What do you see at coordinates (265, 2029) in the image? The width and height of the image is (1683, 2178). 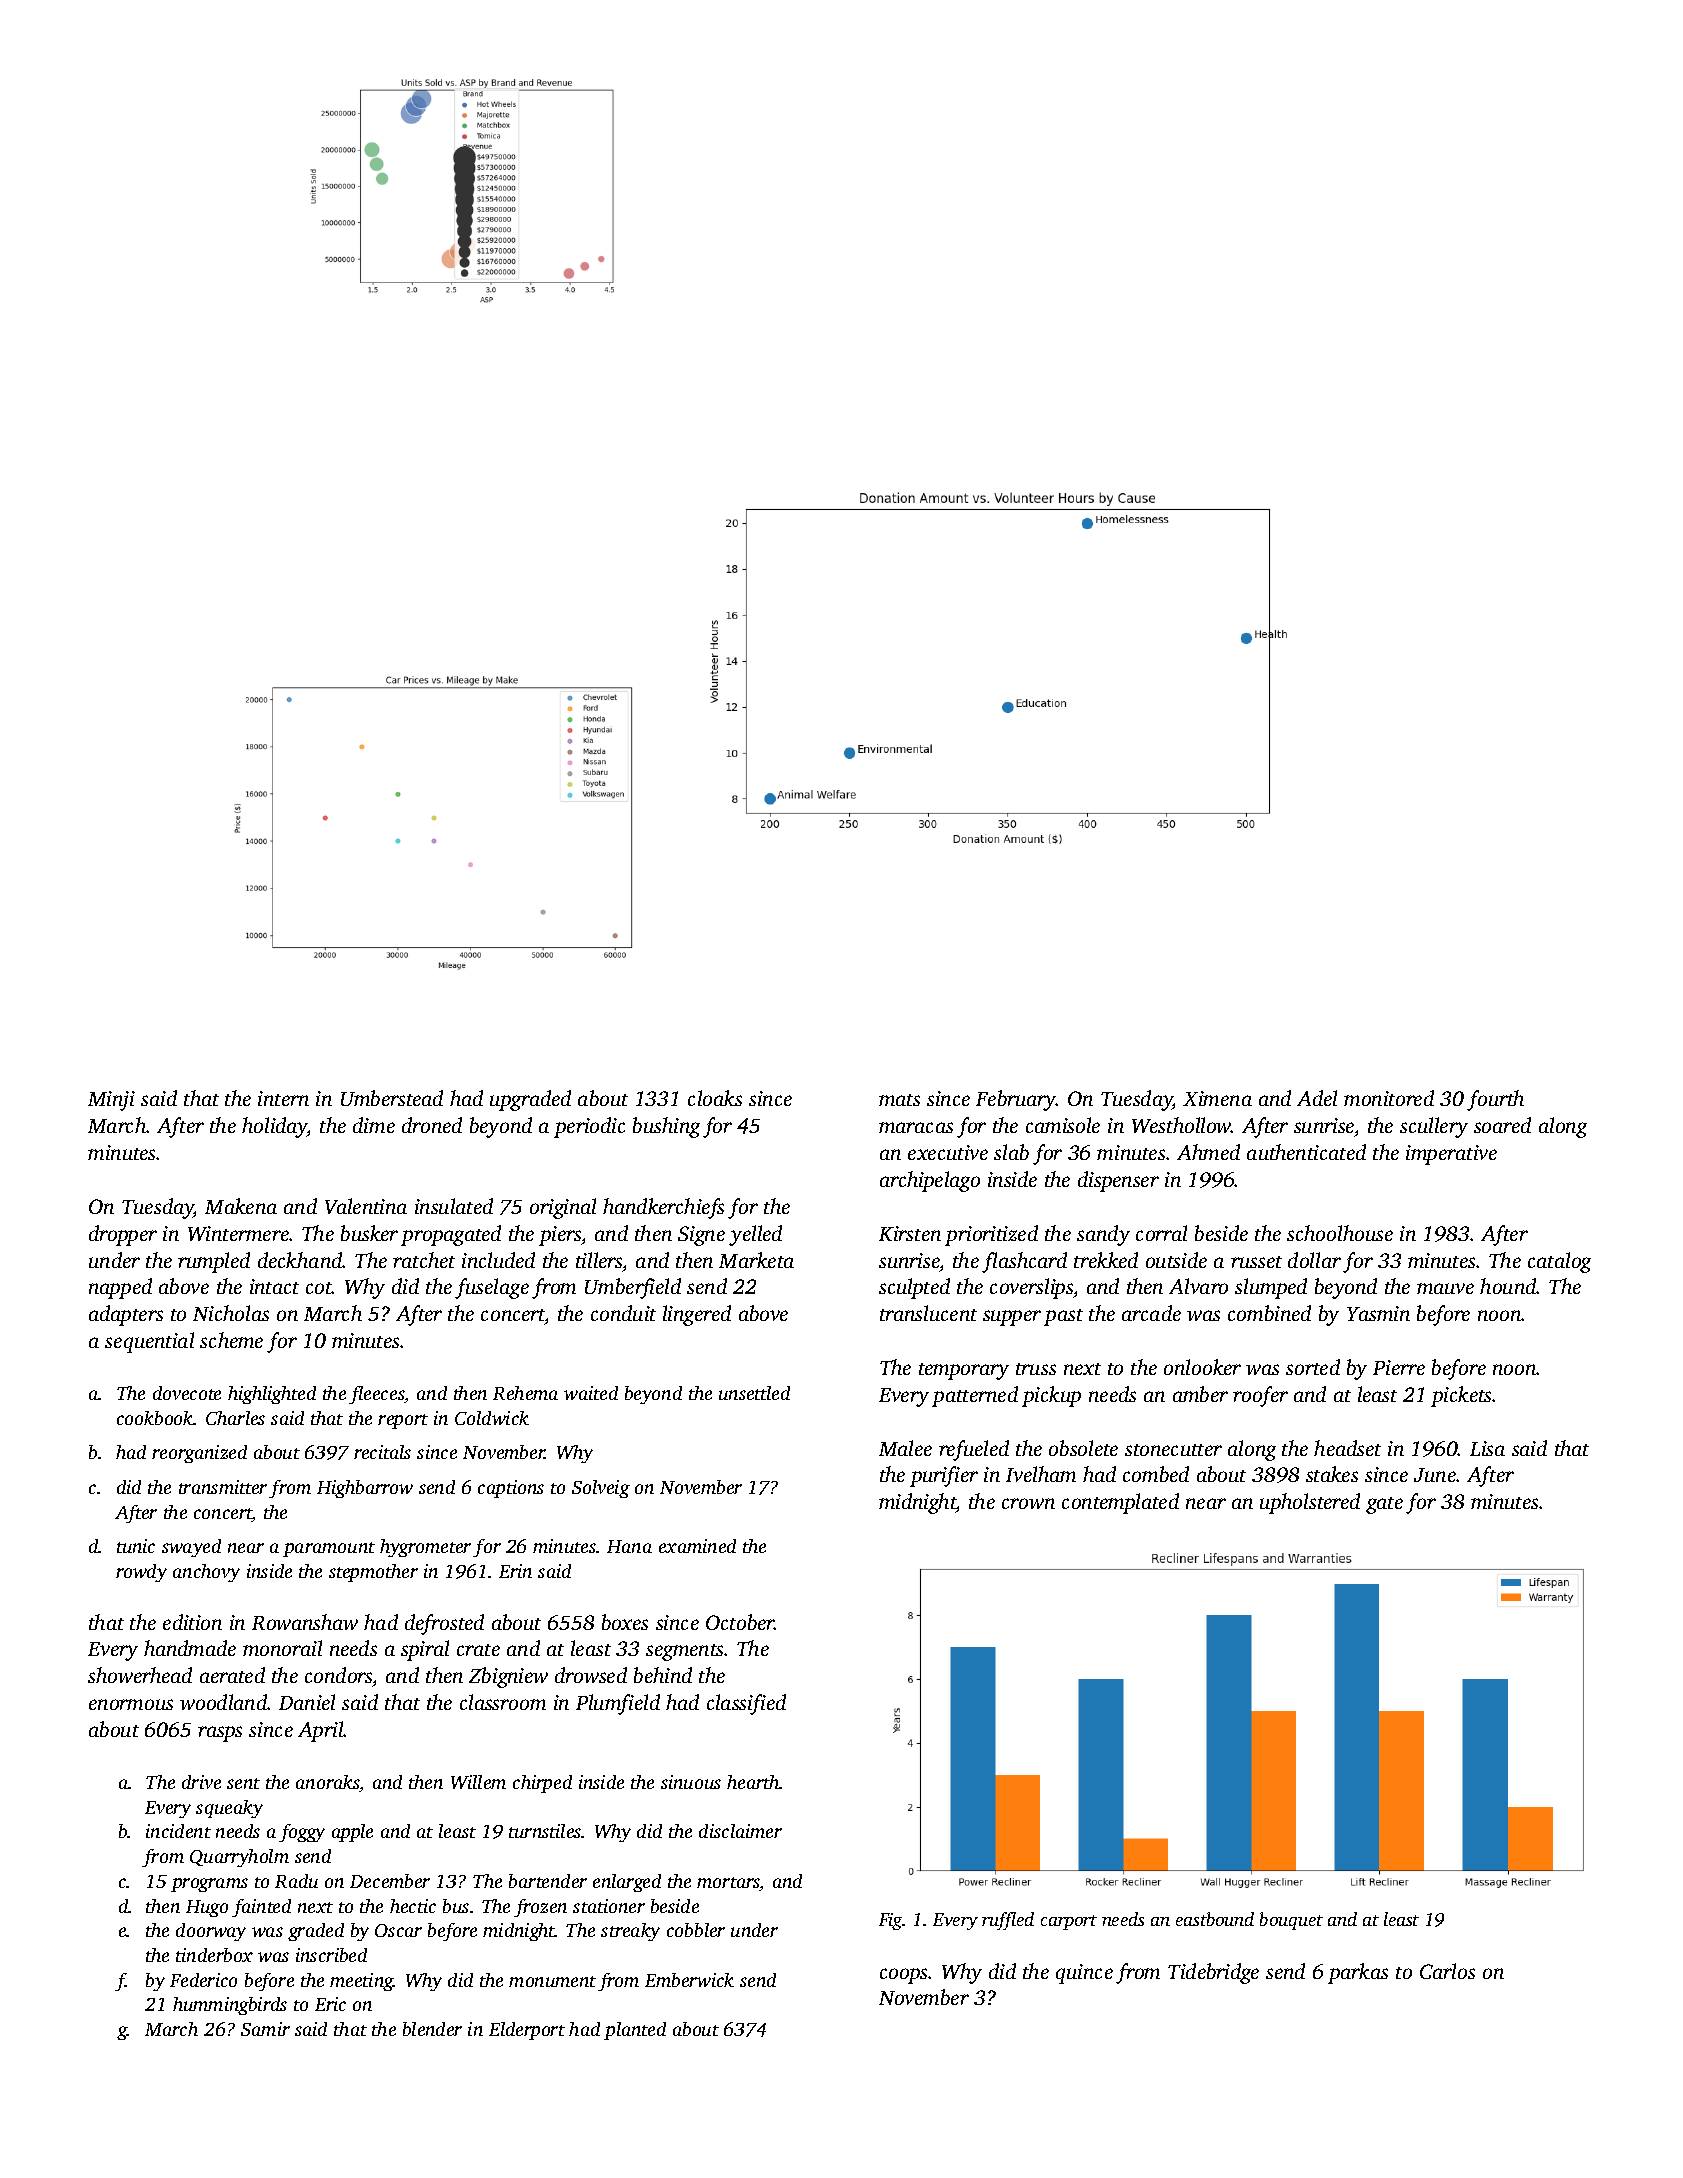 I see `Samir` at bounding box center [265, 2029].
